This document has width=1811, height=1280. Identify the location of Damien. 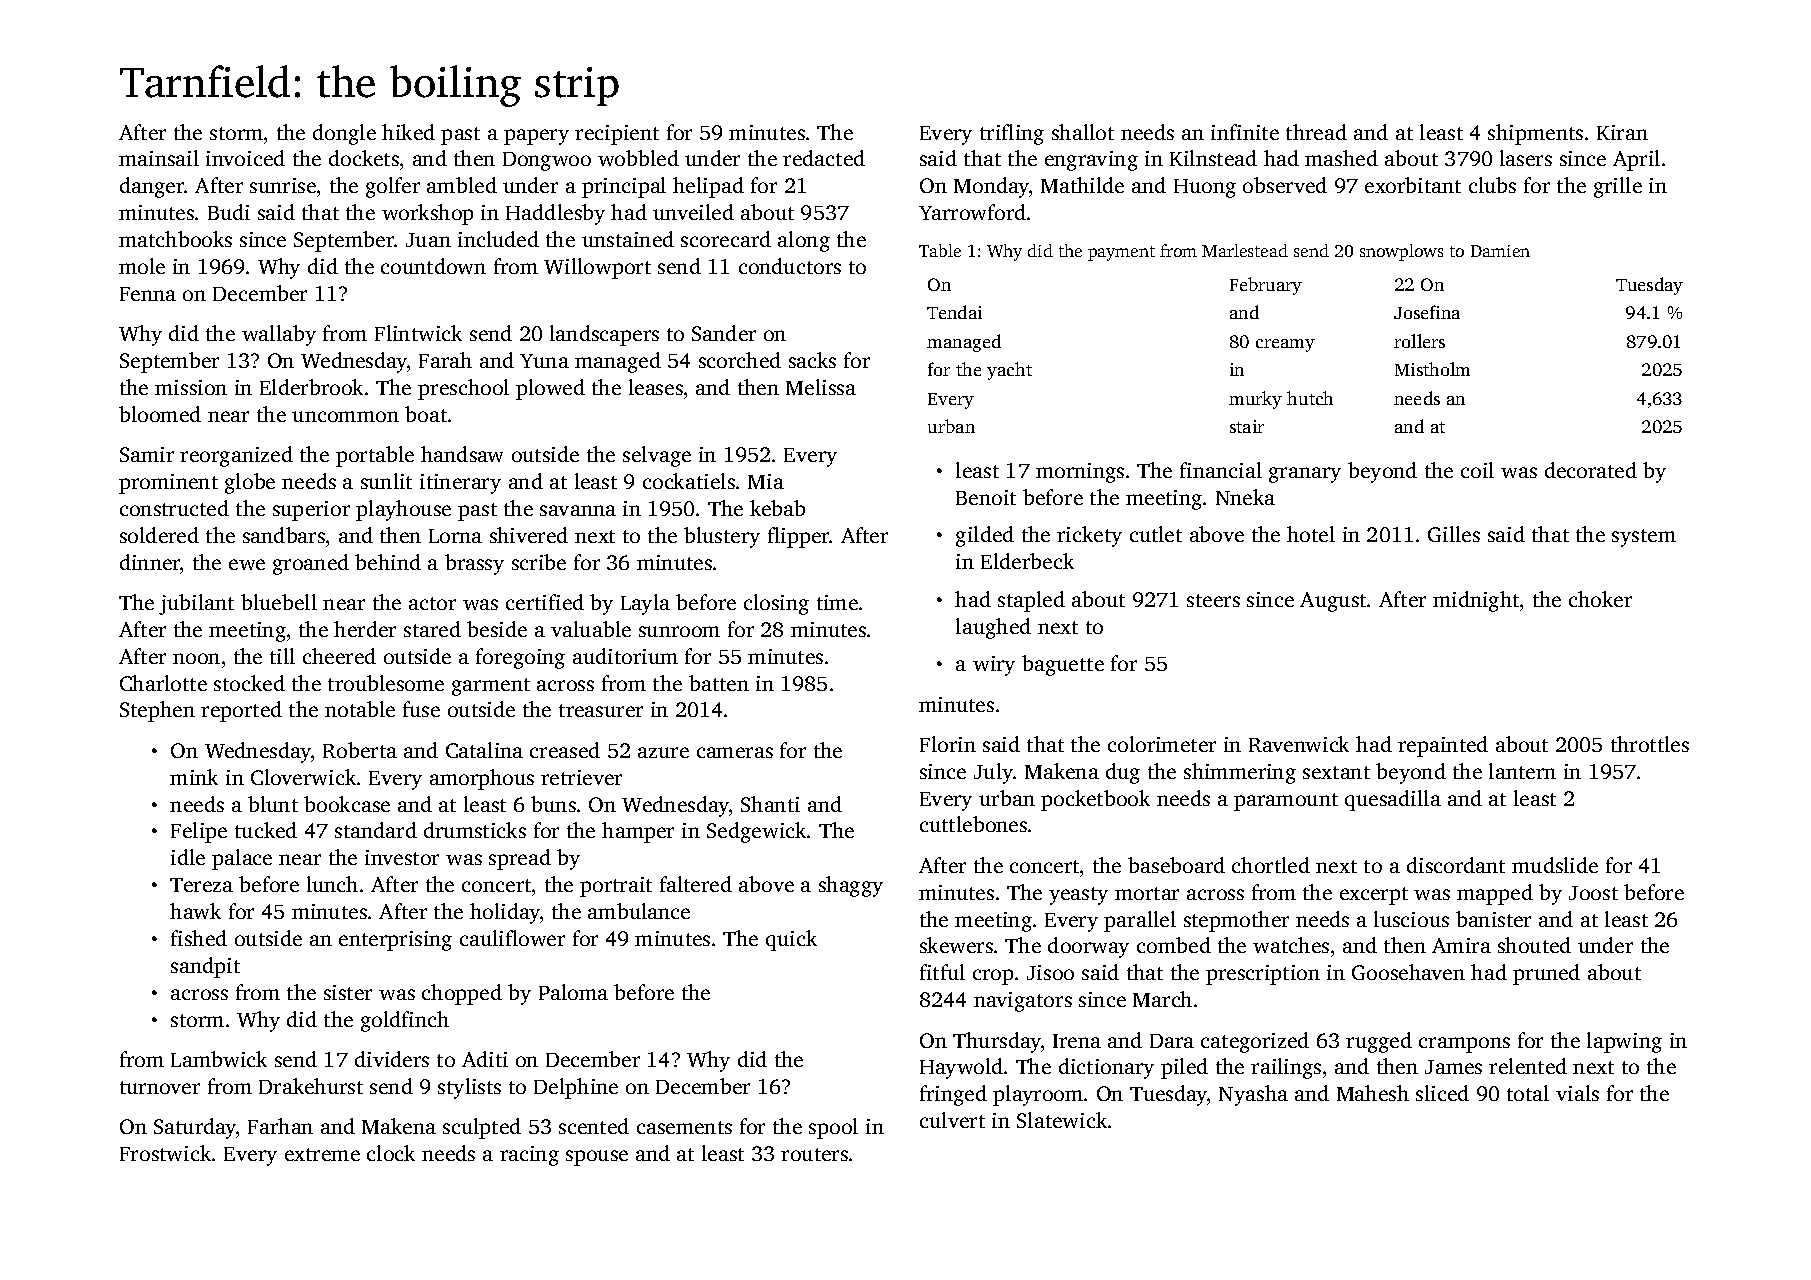
(1500, 251).
